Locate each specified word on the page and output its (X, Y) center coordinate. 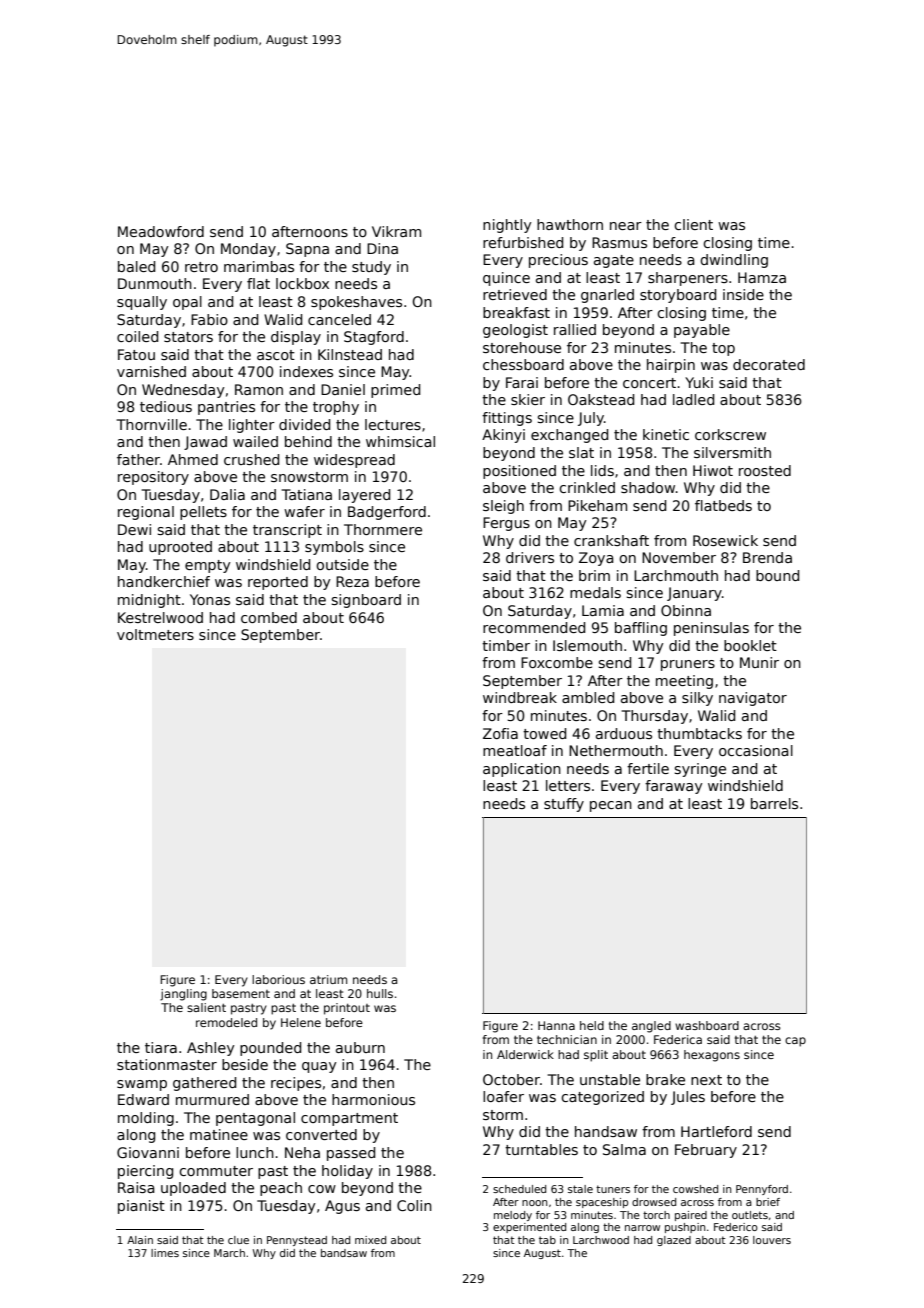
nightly (507, 226)
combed (269, 617)
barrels (774, 803)
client (693, 224)
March (229, 1253)
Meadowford (161, 231)
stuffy (564, 805)
